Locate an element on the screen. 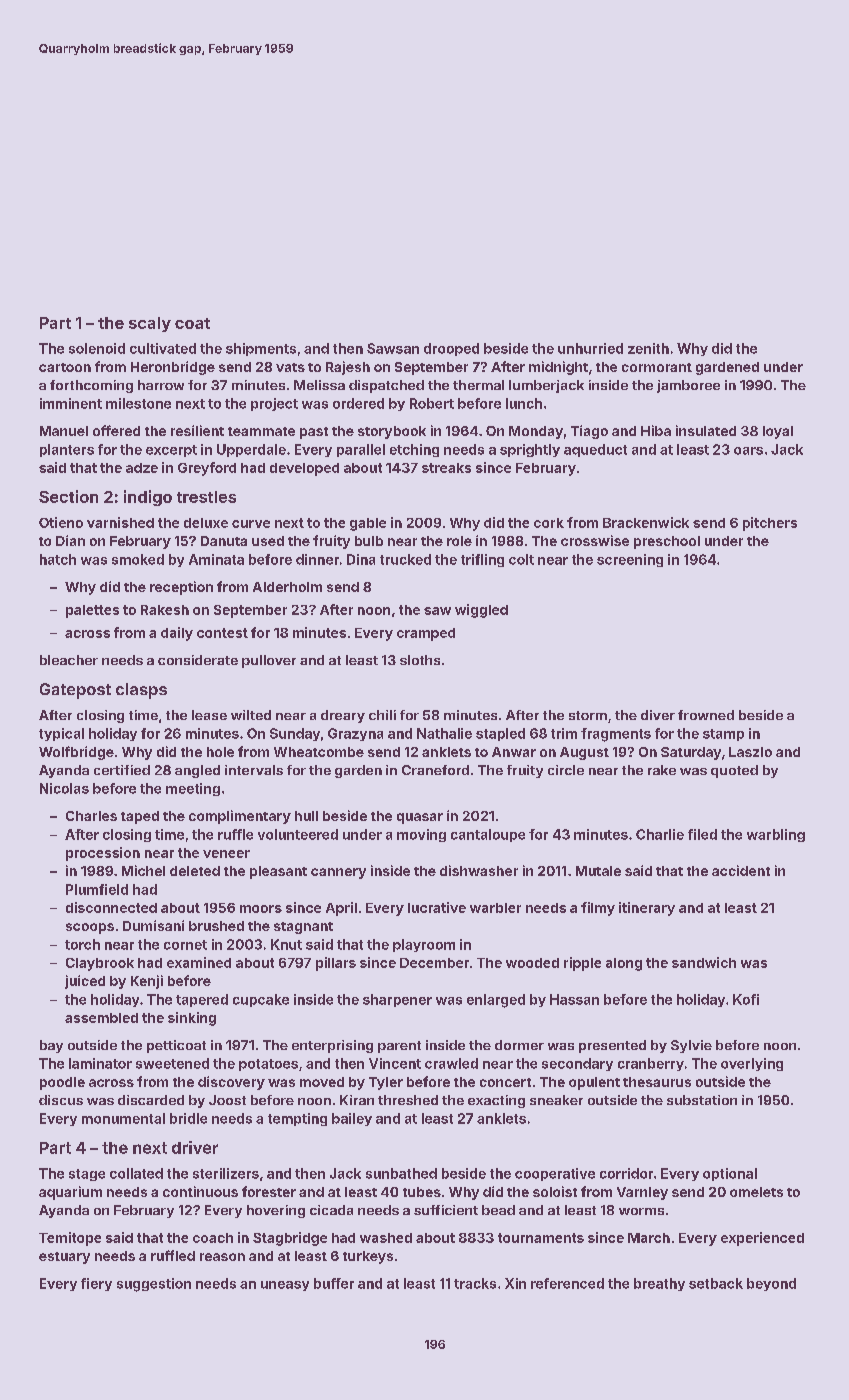  chili is located at coordinates (382, 715).
